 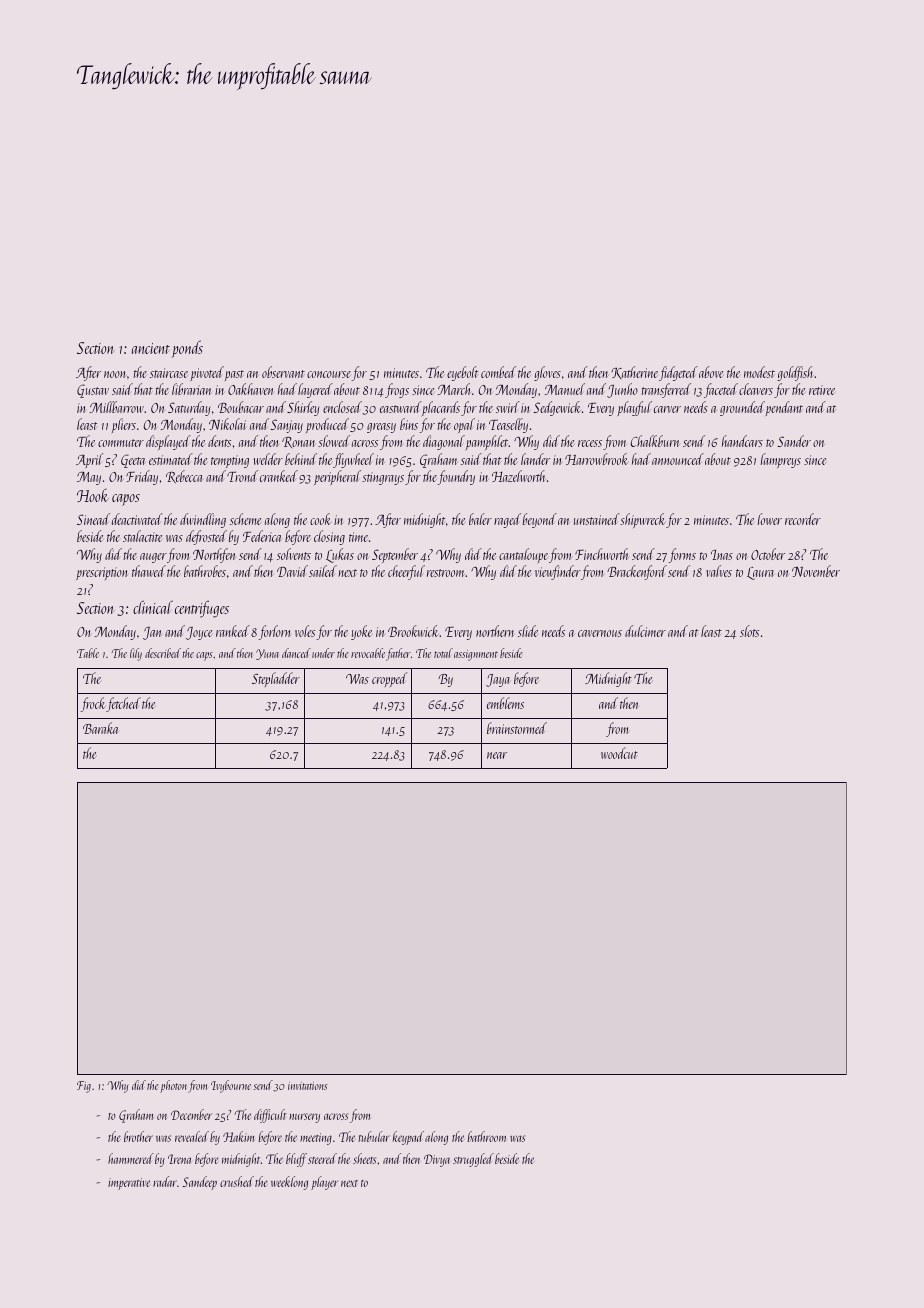 What do you see at coordinates (84, 1087) in the screenshot?
I see `Fig` at bounding box center [84, 1087].
